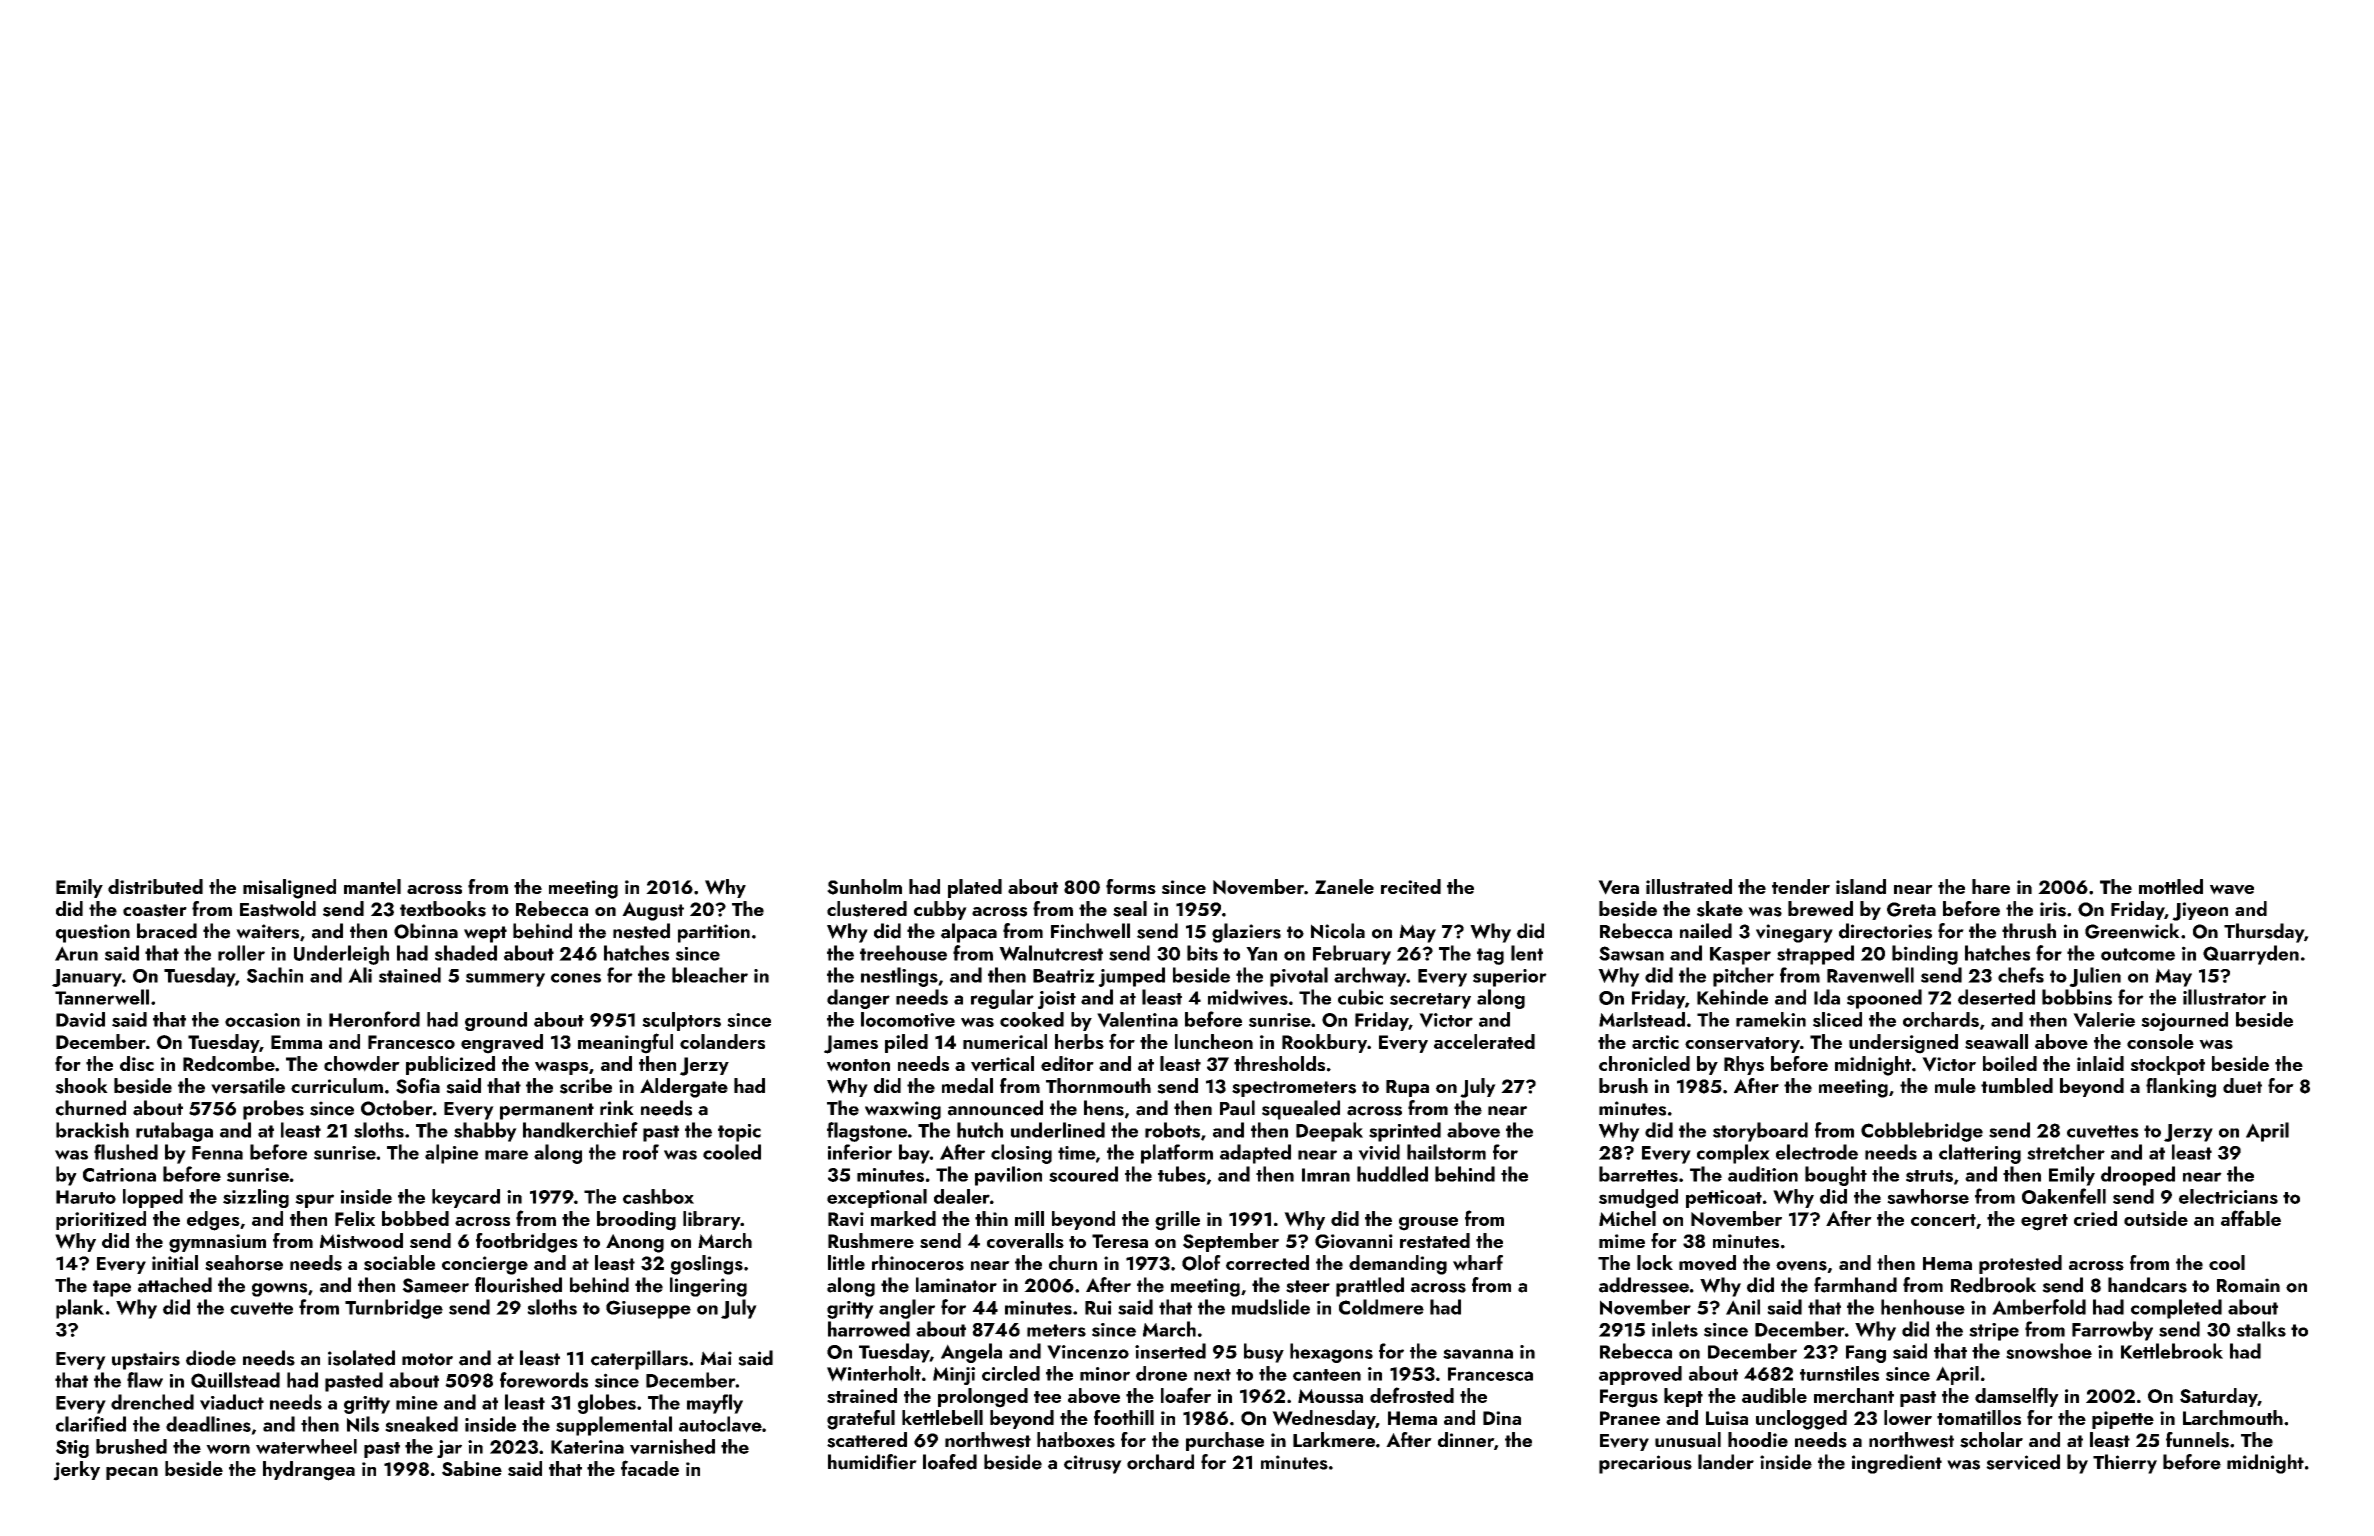 This screenshot has width=2374, height=1536. Describe the element at coordinates (1837, 1019) in the screenshot. I see `sliced` at that location.
